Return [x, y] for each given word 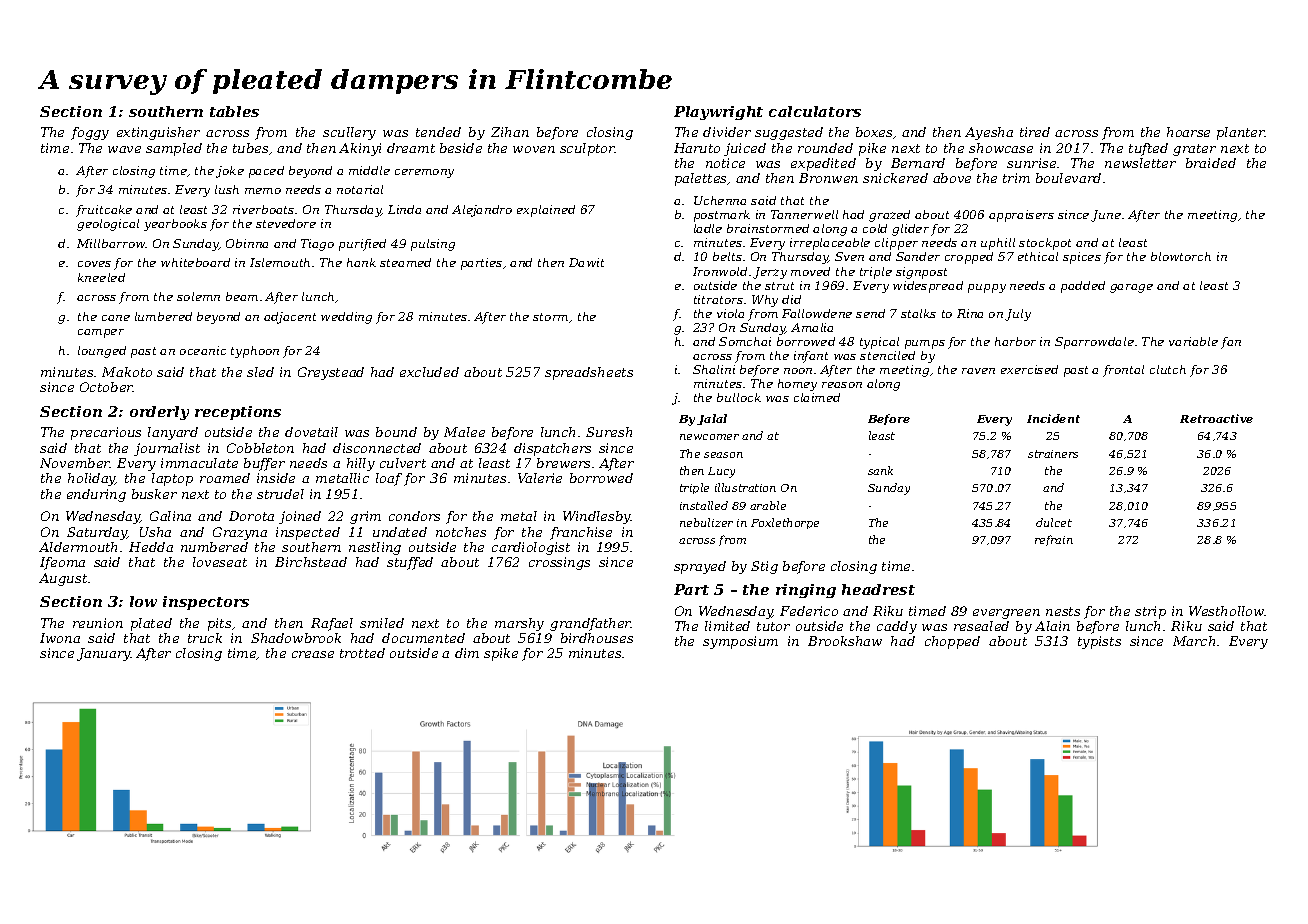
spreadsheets [589, 373]
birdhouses [597, 638]
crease [313, 654]
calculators [815, 111]
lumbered [163, 316]
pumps [925, 344]
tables [234, 111]
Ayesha [989, 133]
